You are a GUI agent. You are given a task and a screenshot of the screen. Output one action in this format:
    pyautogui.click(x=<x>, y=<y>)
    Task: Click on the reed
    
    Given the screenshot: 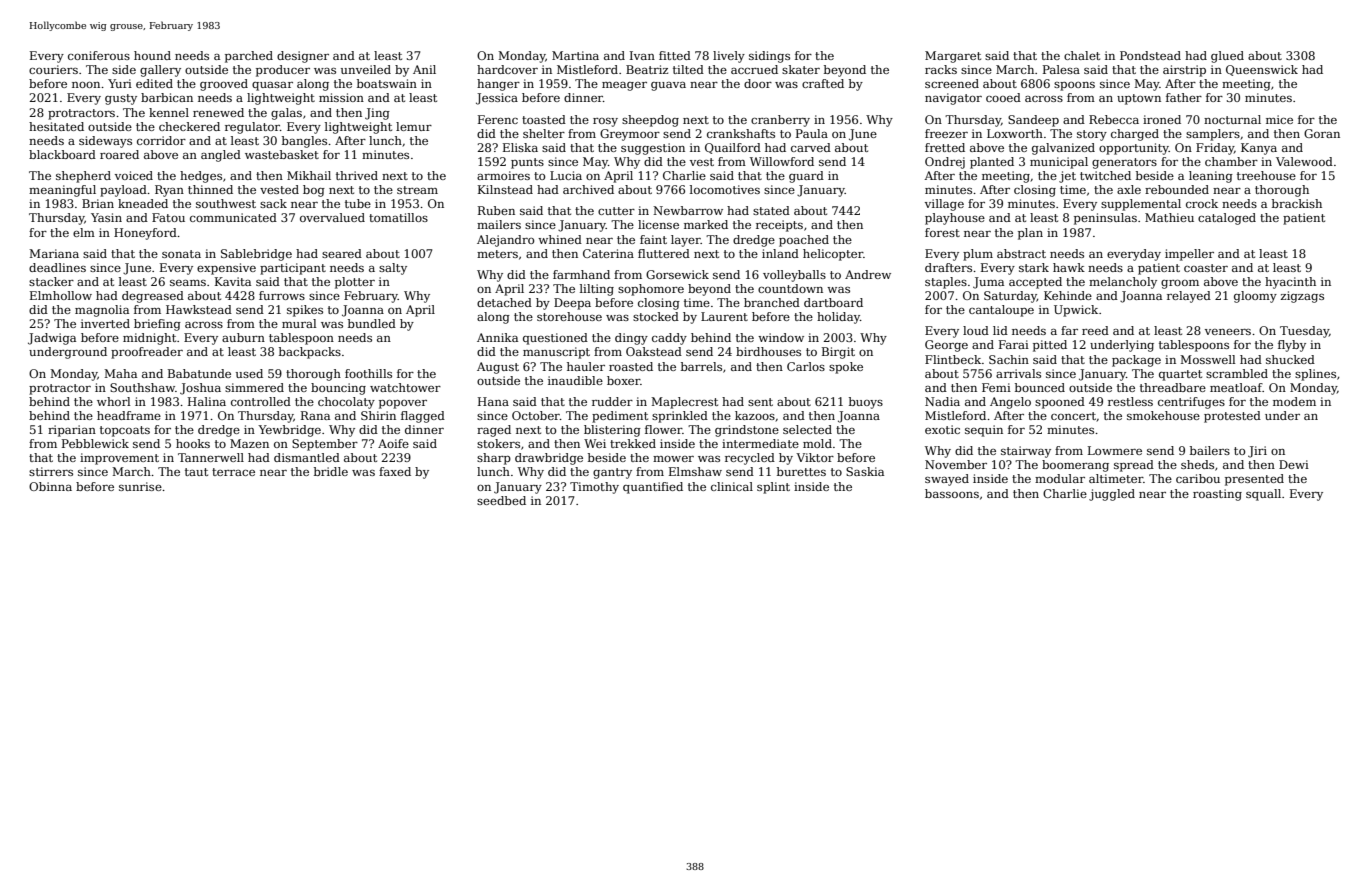 What is the action you would take?
    pyautogui.click(x=1095, y=330)
